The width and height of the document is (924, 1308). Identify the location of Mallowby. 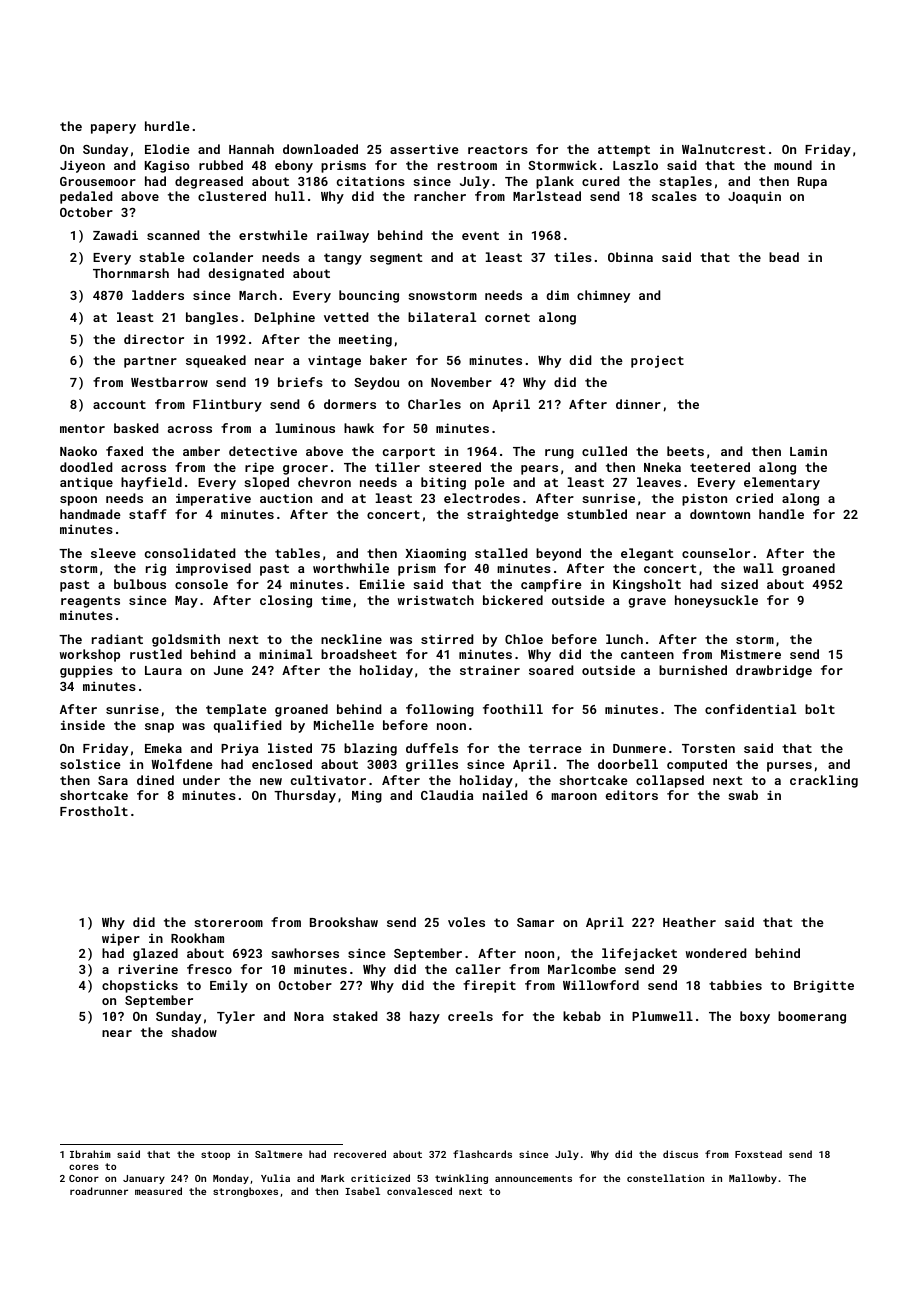
(753, 1179).
